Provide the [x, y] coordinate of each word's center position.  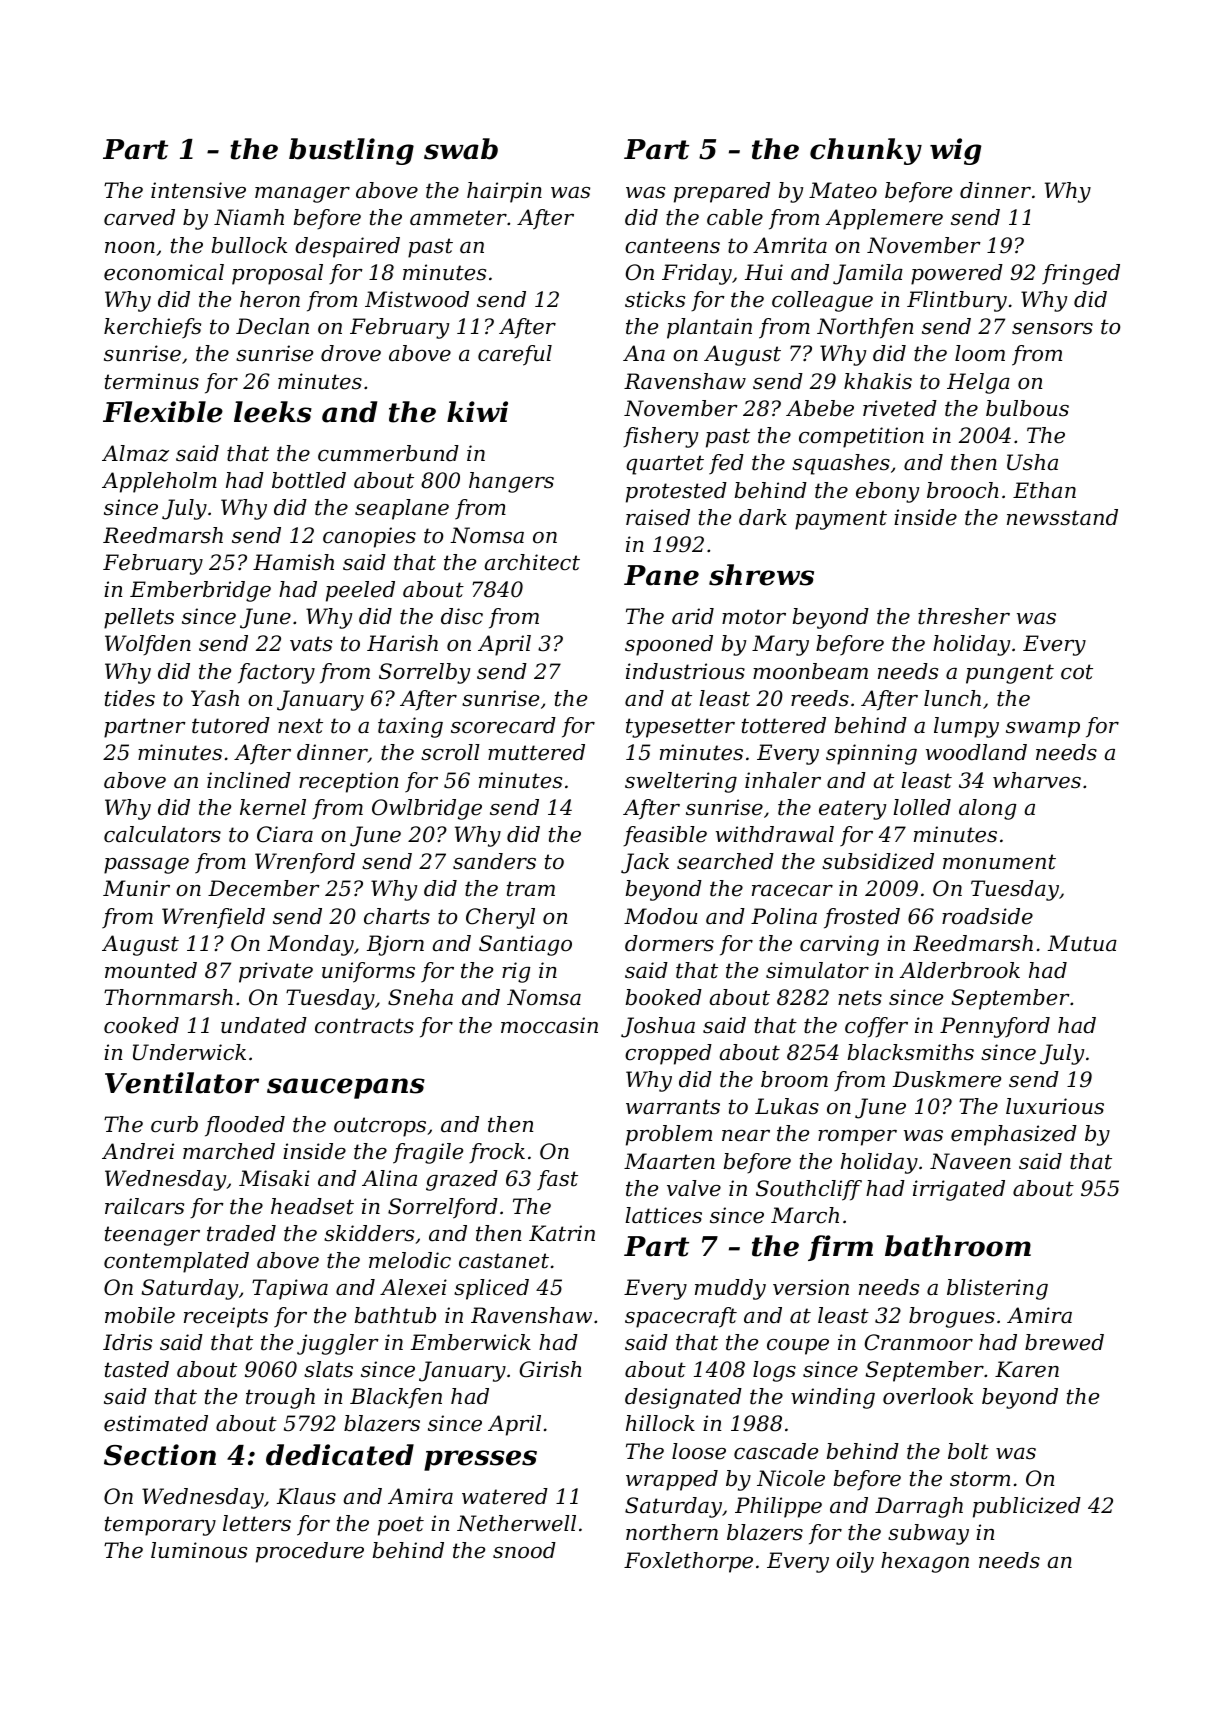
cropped [668, 1054]
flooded [245, 1126]
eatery [852, 810]
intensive [198, 190]
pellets [139, 618]
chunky [866, 151]
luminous [199, 1550]
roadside [987, 916]
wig [955, 151]
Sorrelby [424, 673]
